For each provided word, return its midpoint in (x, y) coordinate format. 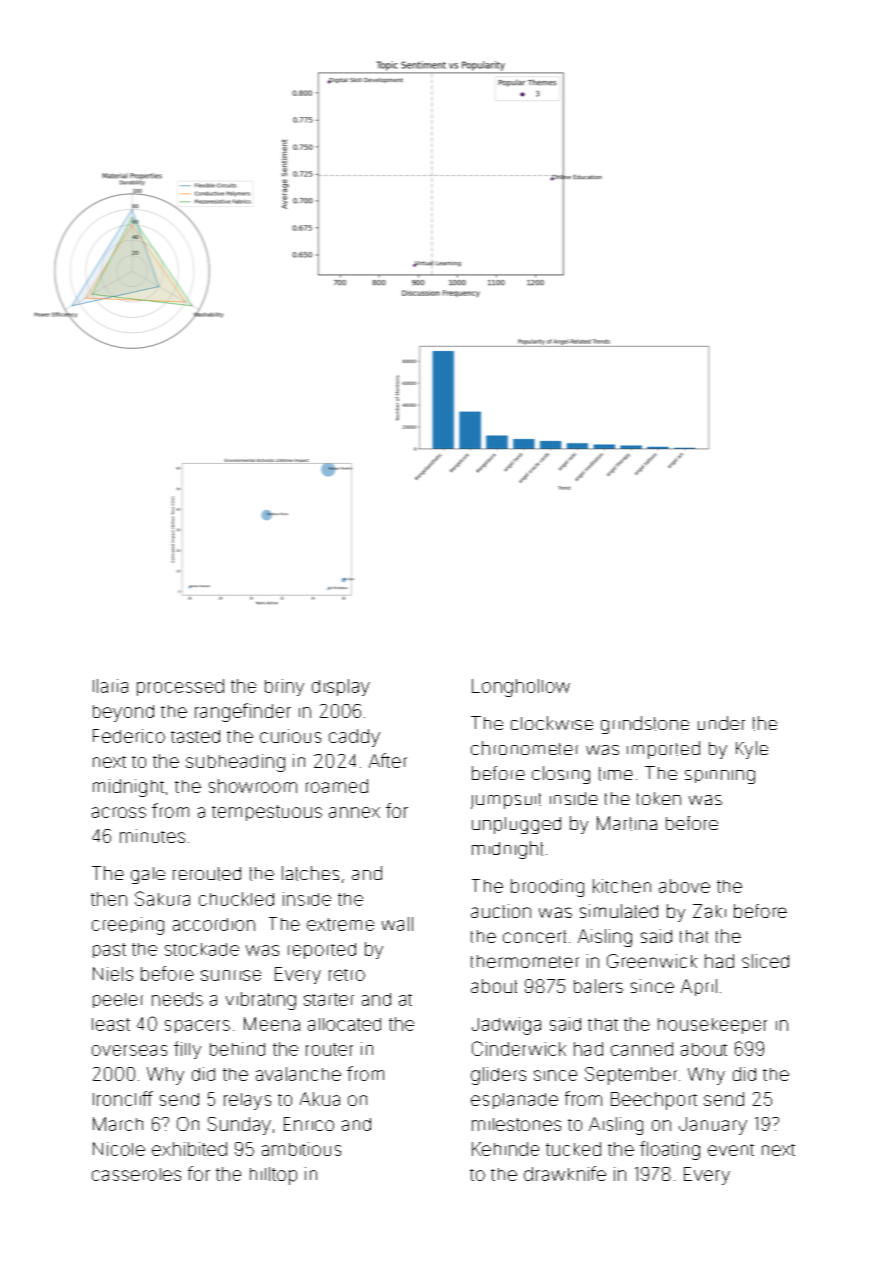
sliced (765, 961)
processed (180, 687)
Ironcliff (123, 1098)
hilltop (273, 1176)
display (341, 687)
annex (354, 812)
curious (290, 736)
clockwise (552, 723)
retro (347, 975)
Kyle (752, 750)
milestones (516, 1124)
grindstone (645, 725)
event (731, 1150)
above (684, 886)
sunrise (231, 975)
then (109, 899)
